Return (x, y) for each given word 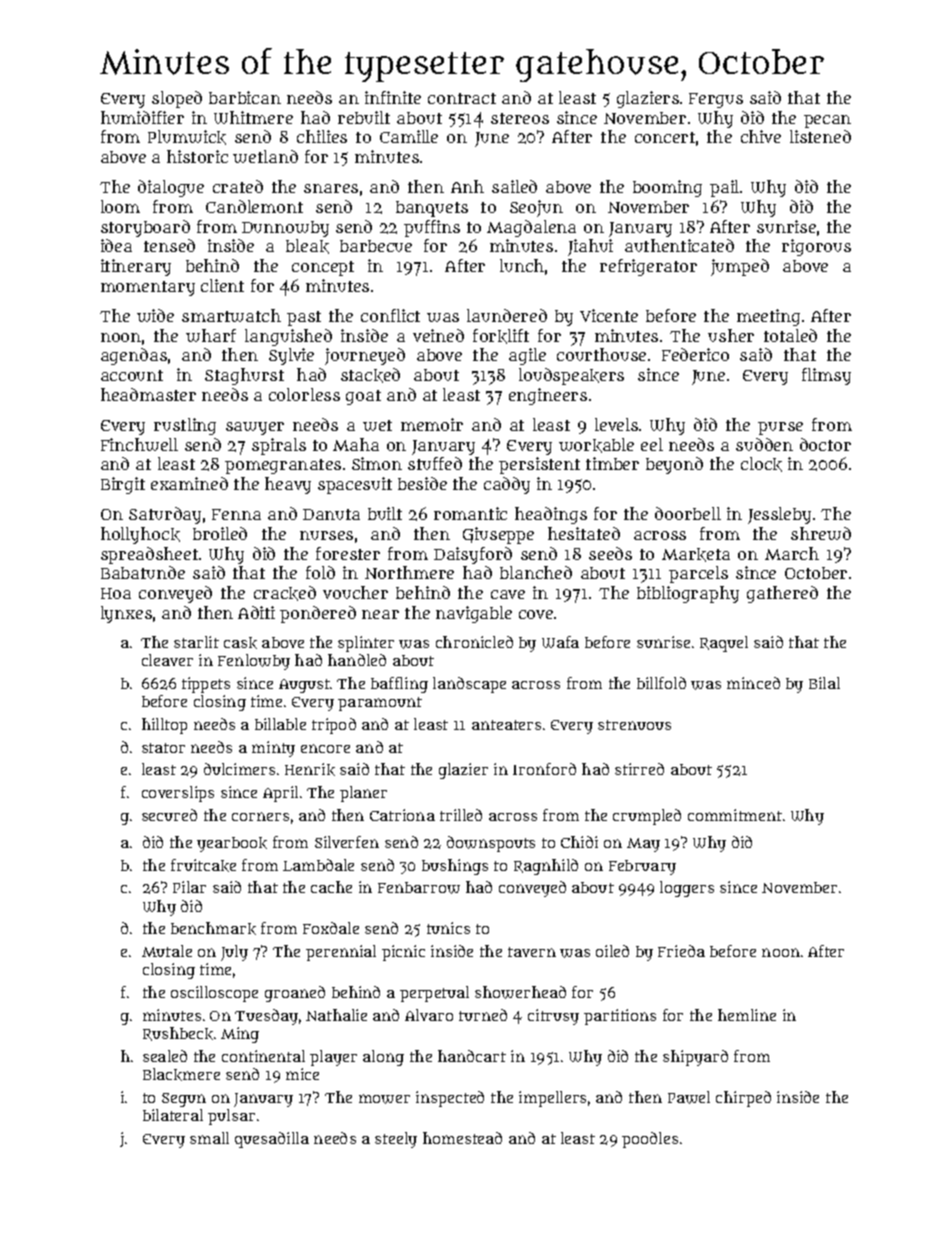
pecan (827, 121)
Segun (184, 1100)
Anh (467, 186)
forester (348, 553)
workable (596, 445)
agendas (134, 356)
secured (169, 815)
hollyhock (140, 535)
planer (363, 794)
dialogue (171, 188)
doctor (825, 444)
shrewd (821, 533)
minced (753, 683)
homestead (462, 1138)
